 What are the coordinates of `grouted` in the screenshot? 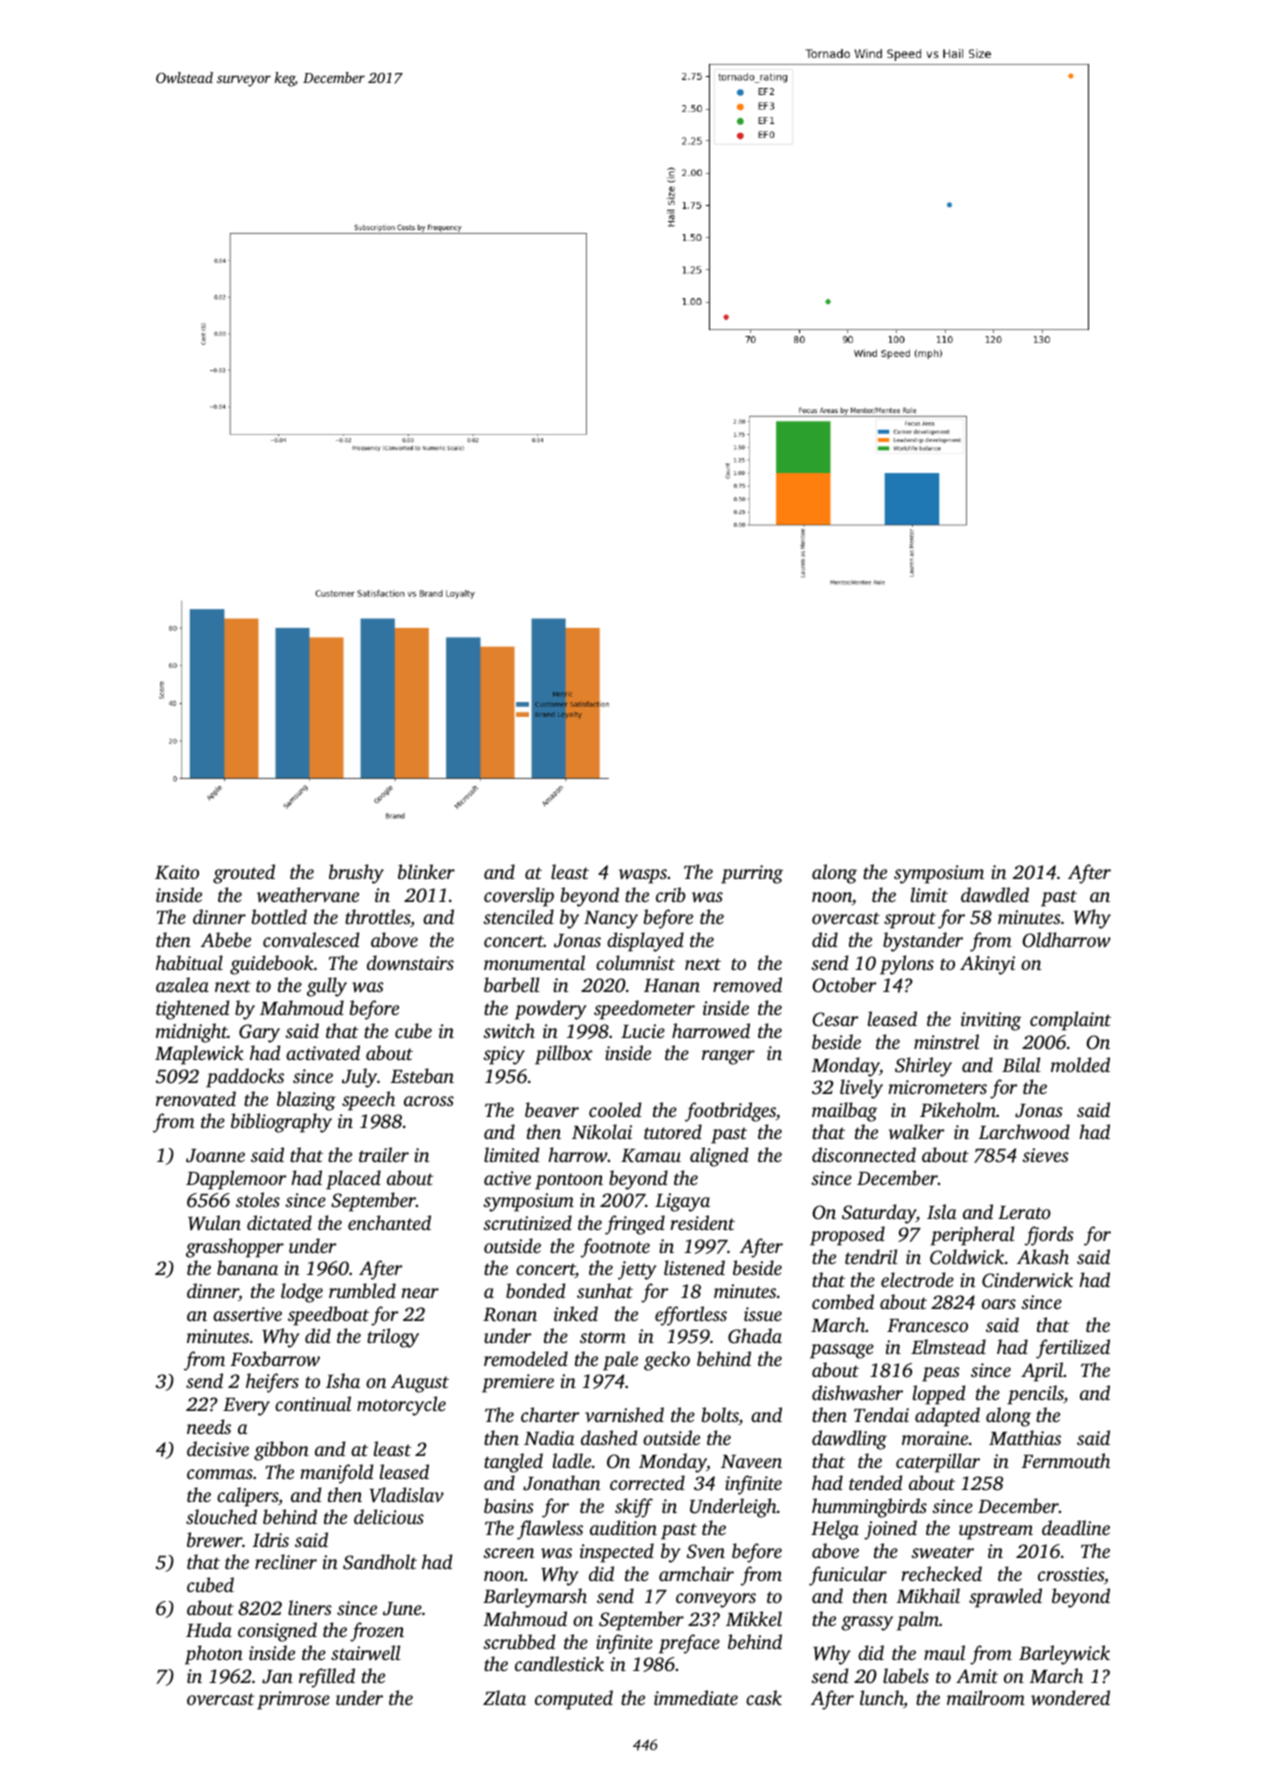 It's located at (244, 874).
